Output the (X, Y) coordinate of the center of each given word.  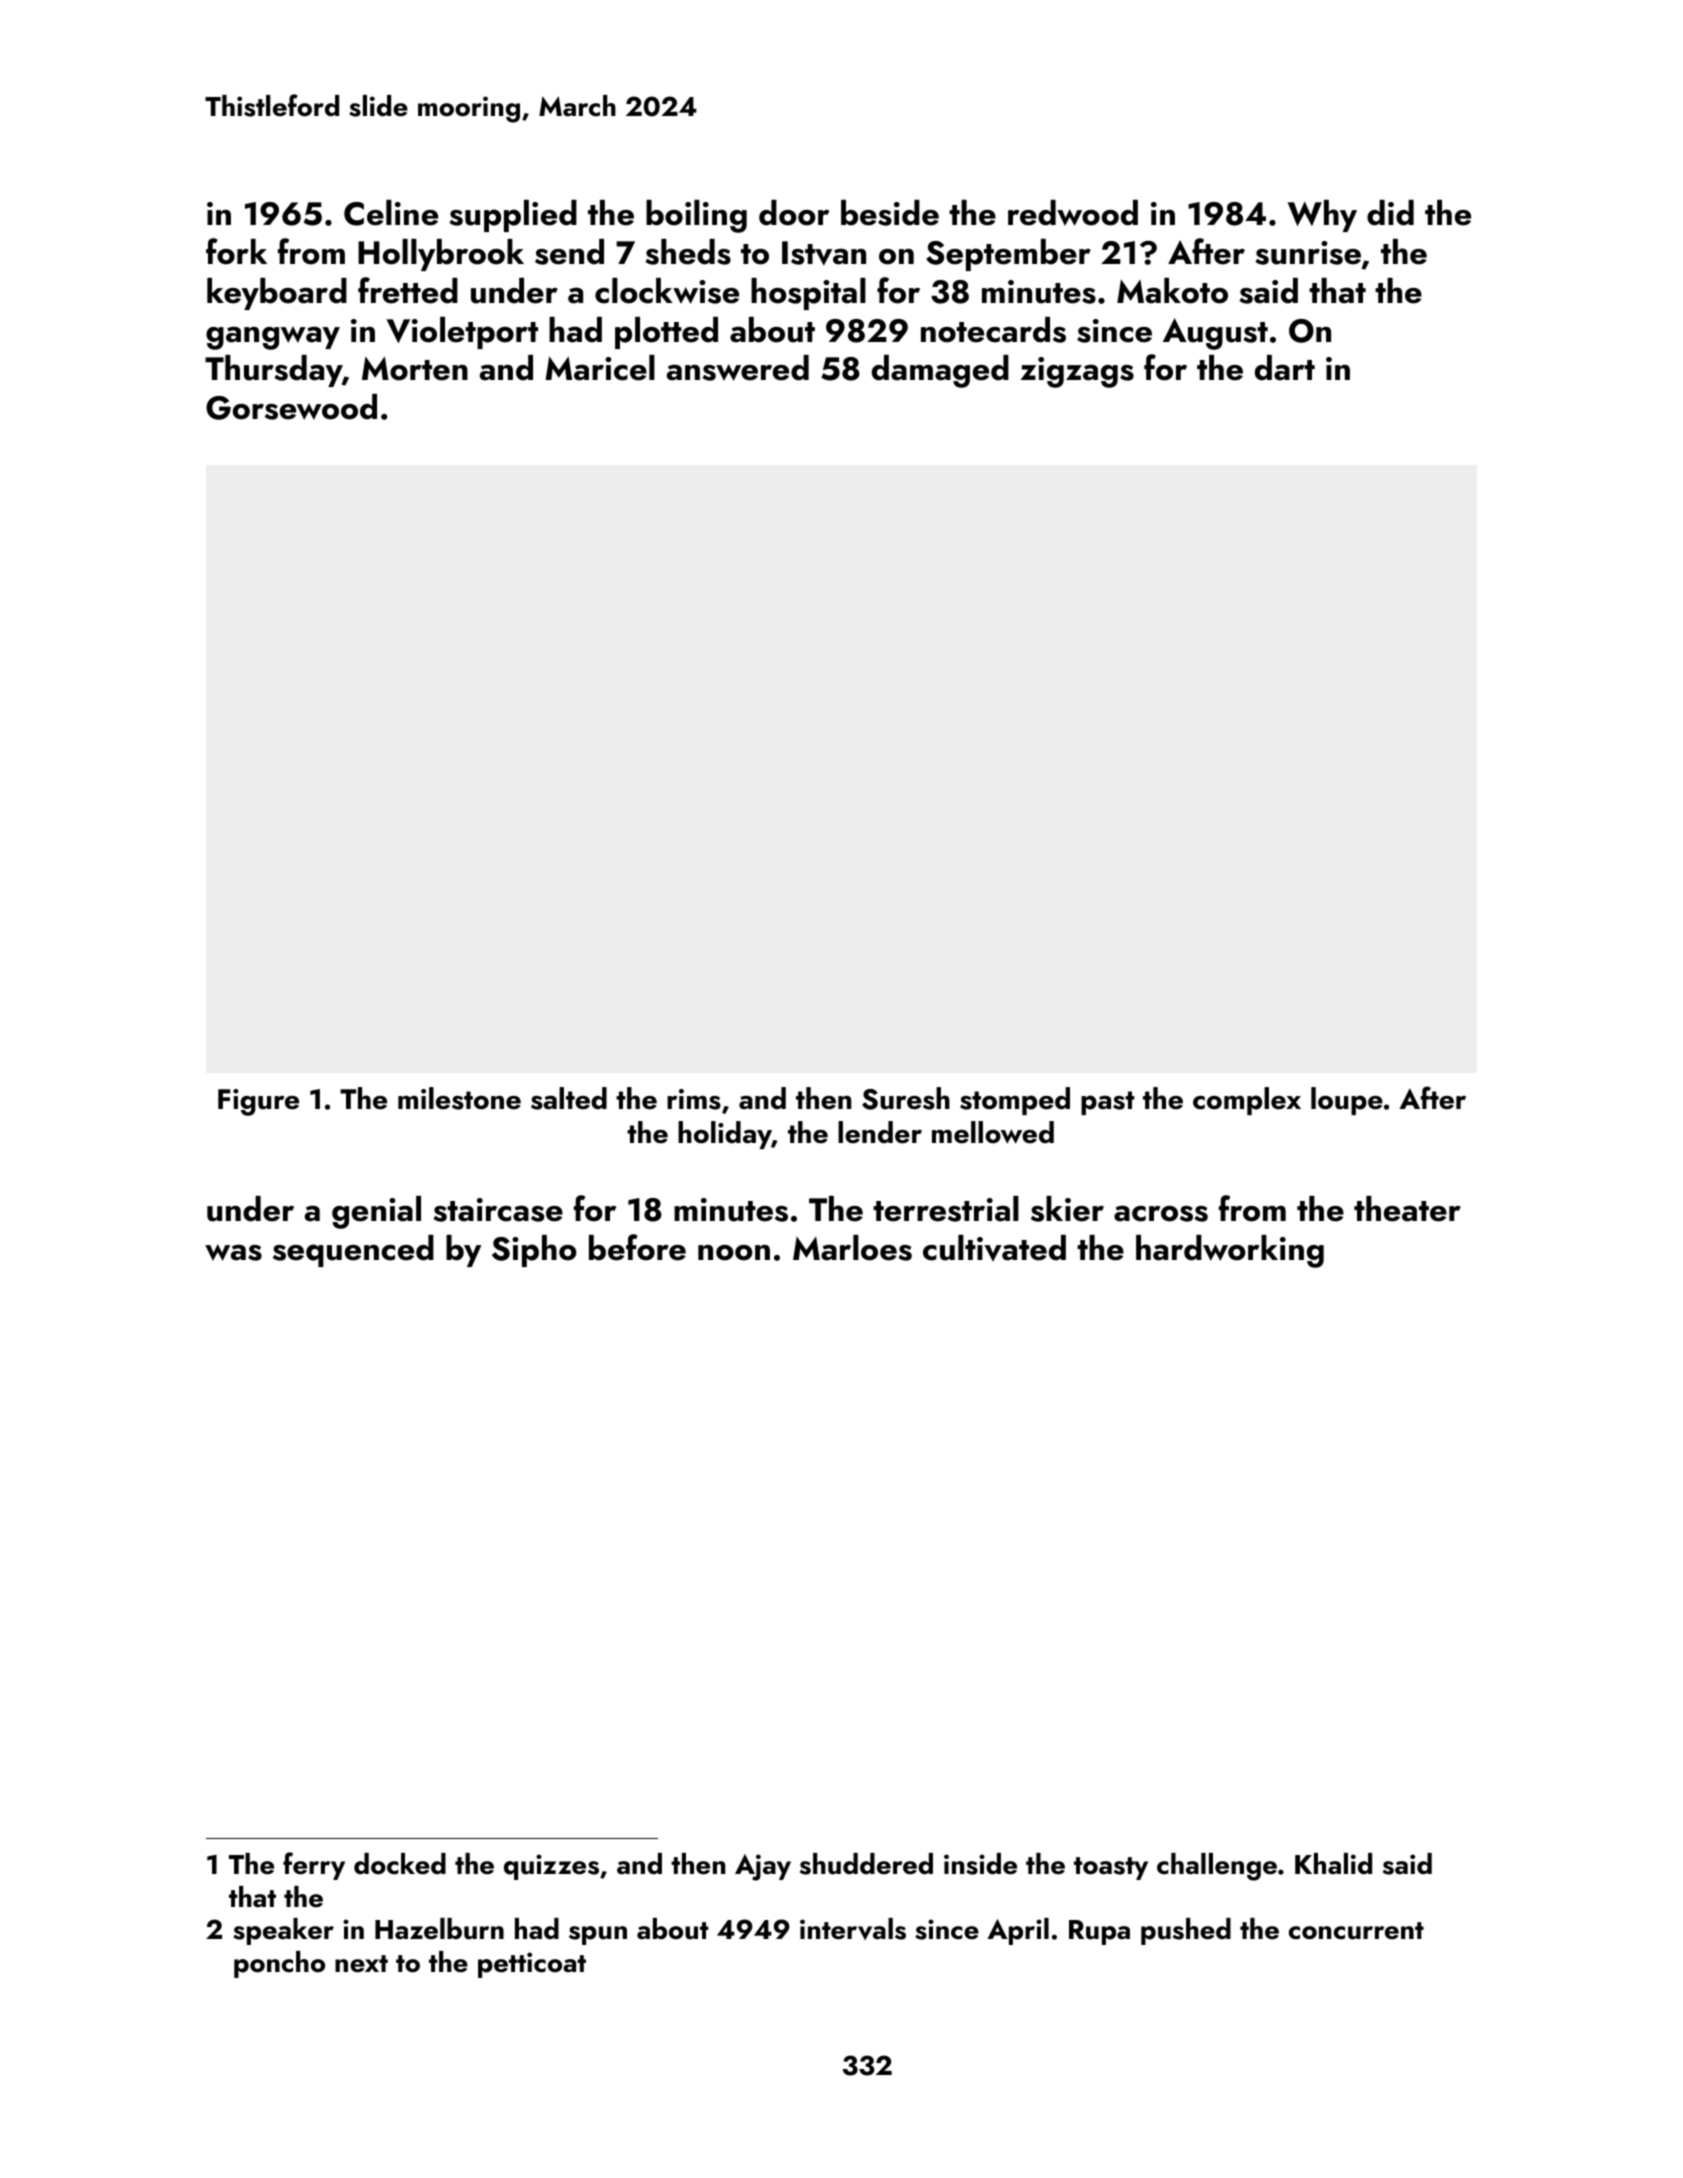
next (361, 1964)
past (1108, 1103)
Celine (391, 213)
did (1390, 213)
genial (376, 1212)
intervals (853, 1929)
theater (1407, 1209)
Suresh (906, 1098)
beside (890, 213)
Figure (258, 1102)
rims (694, 1099)
